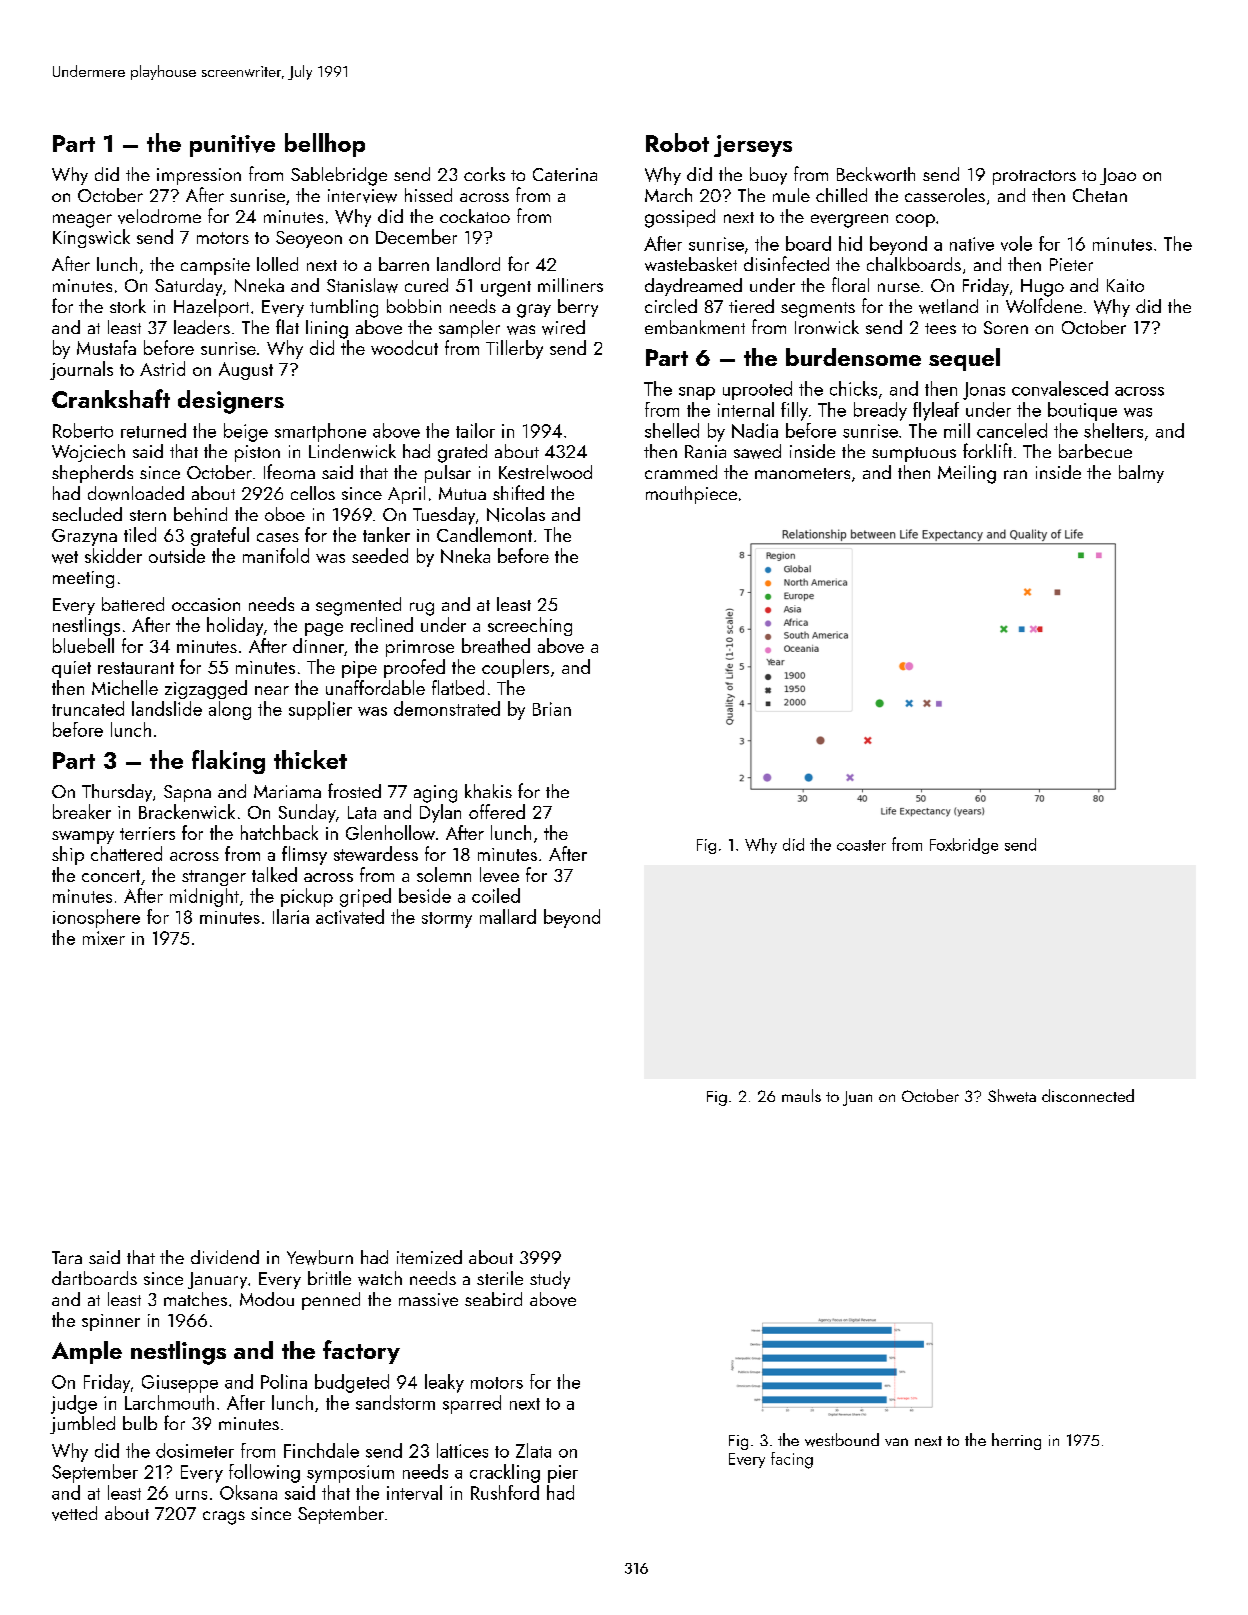  Describe the element at coordinates (545, 472) in the page. I see `Kestrelwood` at that location.
